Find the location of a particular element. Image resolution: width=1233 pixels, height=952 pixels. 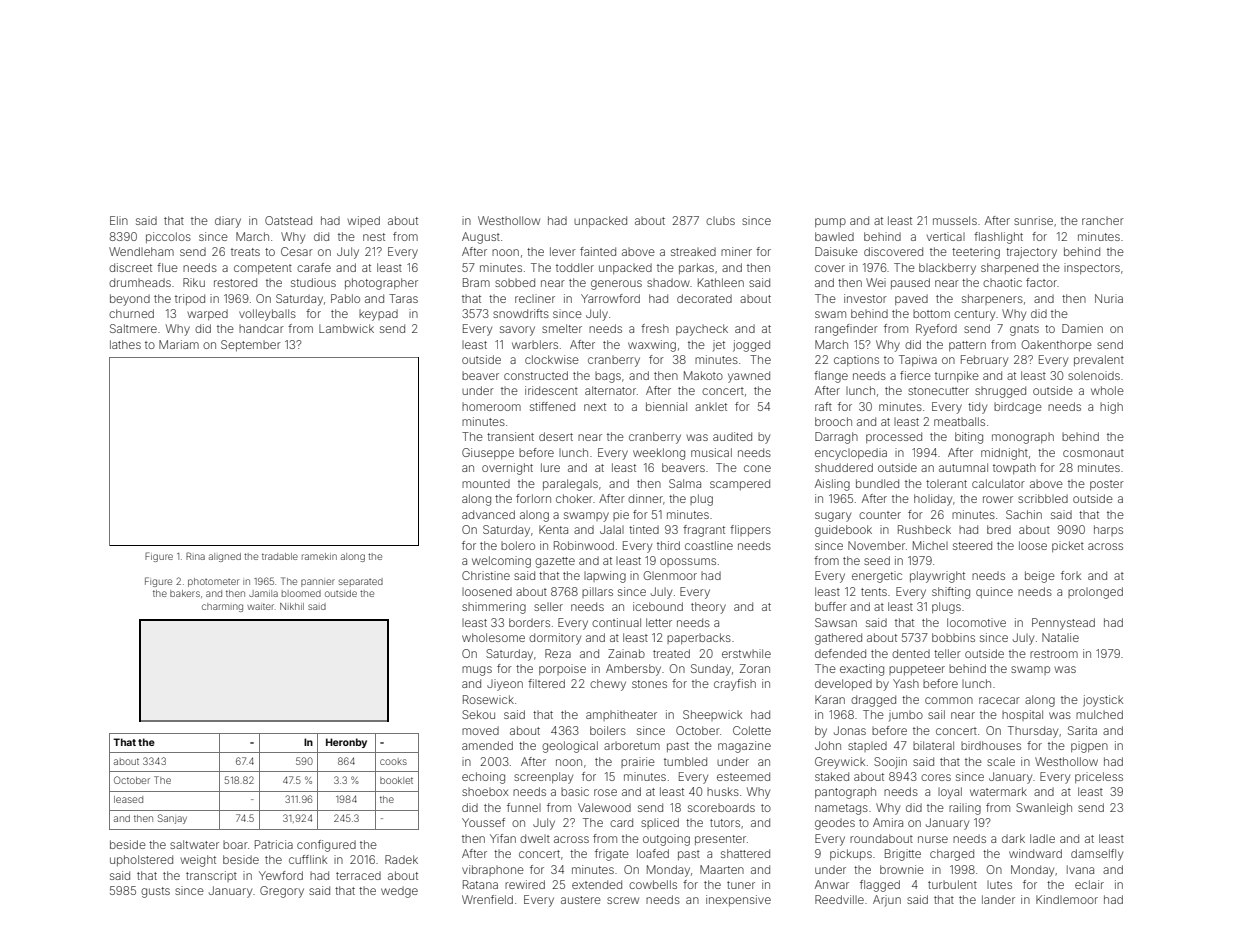

wiped is located at coordinates (363, 221).
